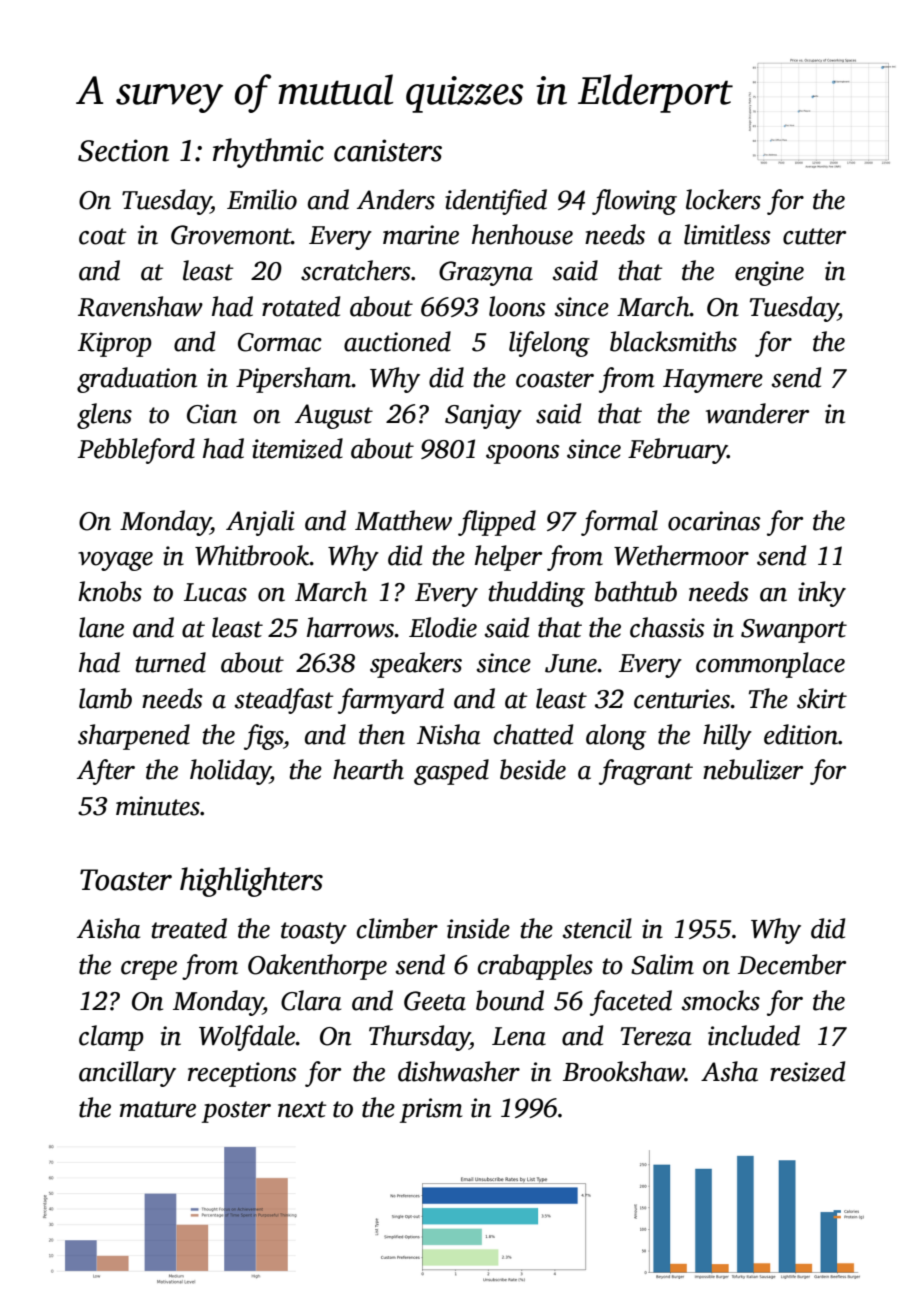 This screenshot has height=1311, width=924. I want to click on voyage, so click(115, 561).
